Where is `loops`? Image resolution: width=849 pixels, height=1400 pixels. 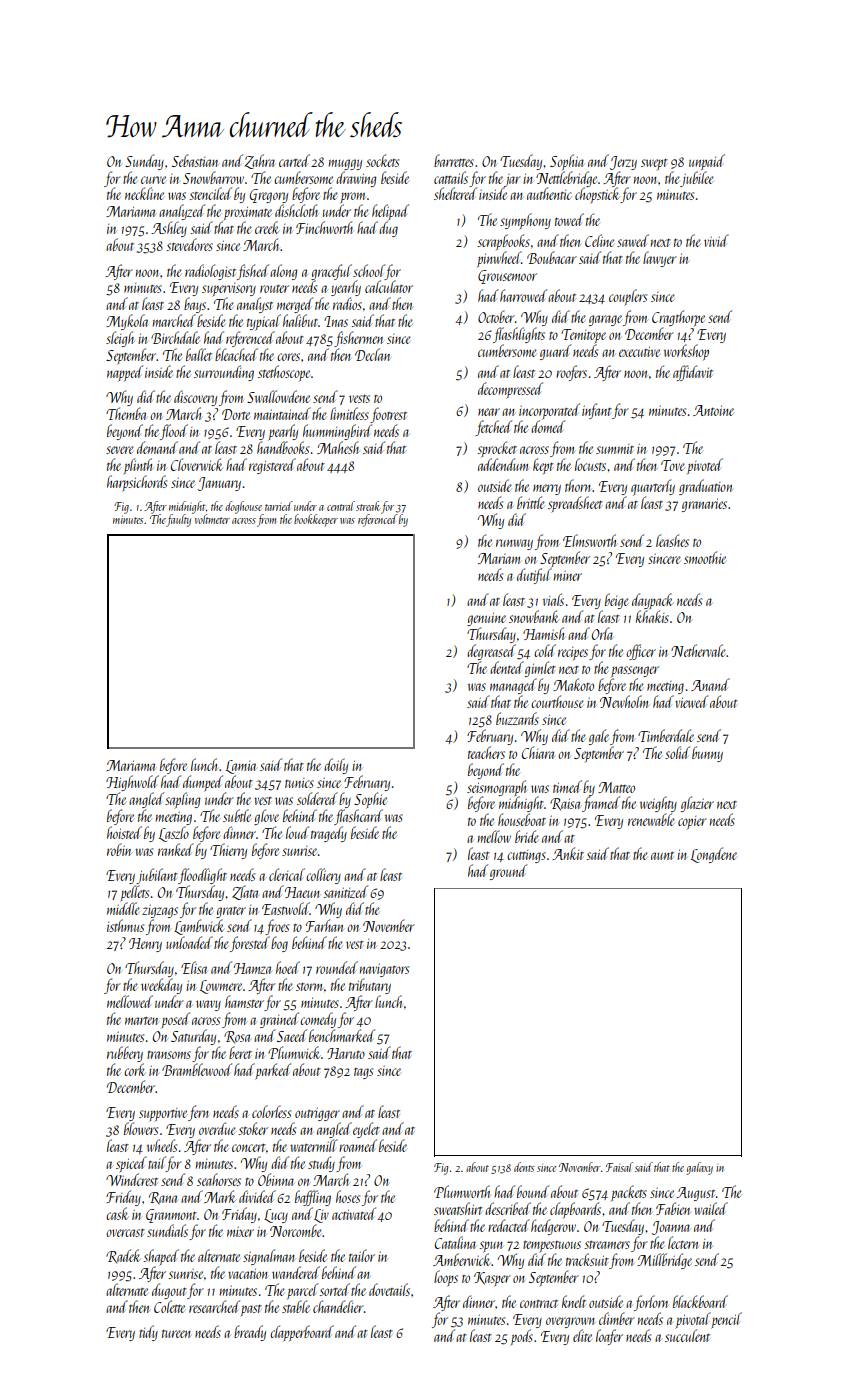 loops is located at coordinates (446, 1278).
